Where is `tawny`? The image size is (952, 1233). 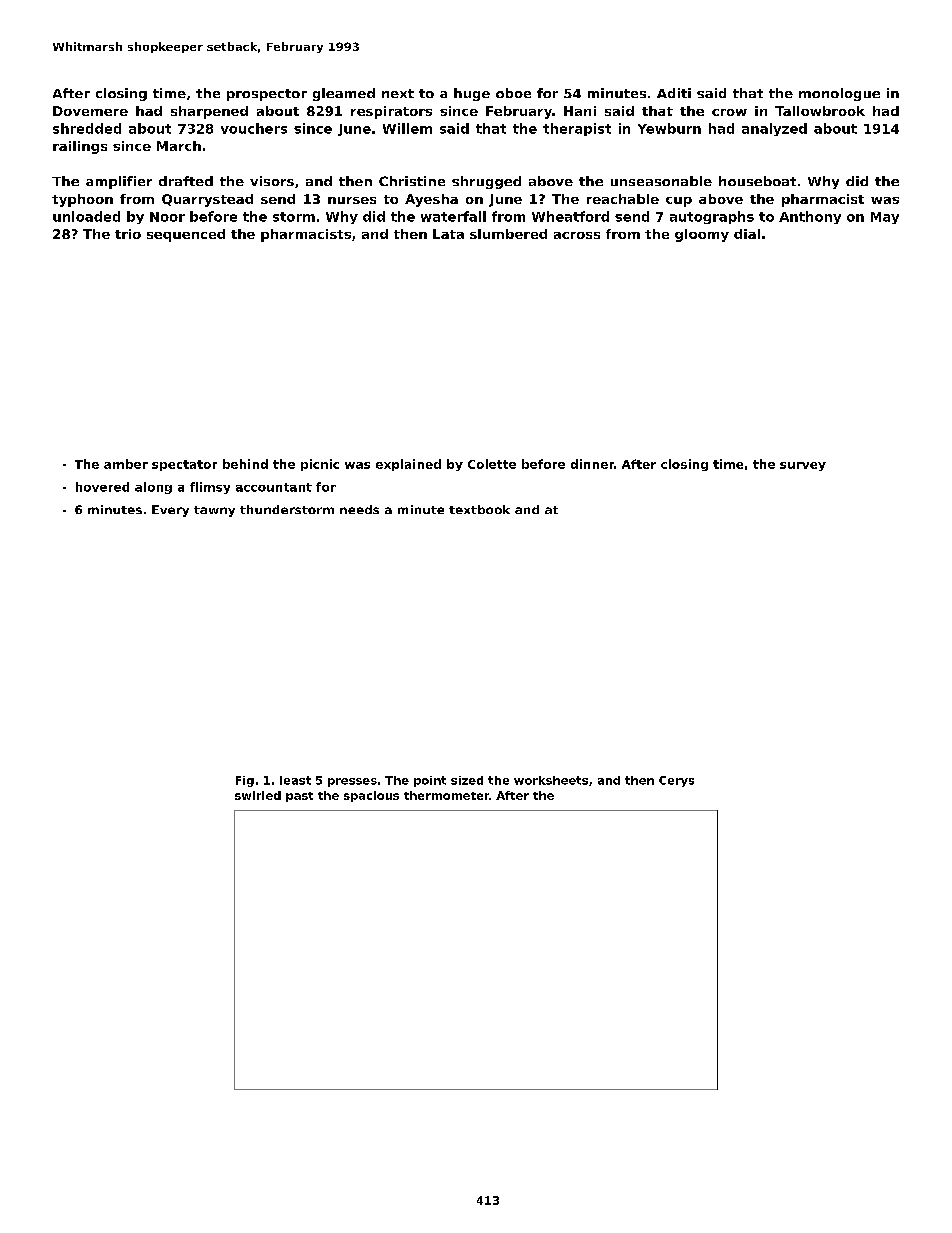 tawny is located at coordinates (214, 511).
